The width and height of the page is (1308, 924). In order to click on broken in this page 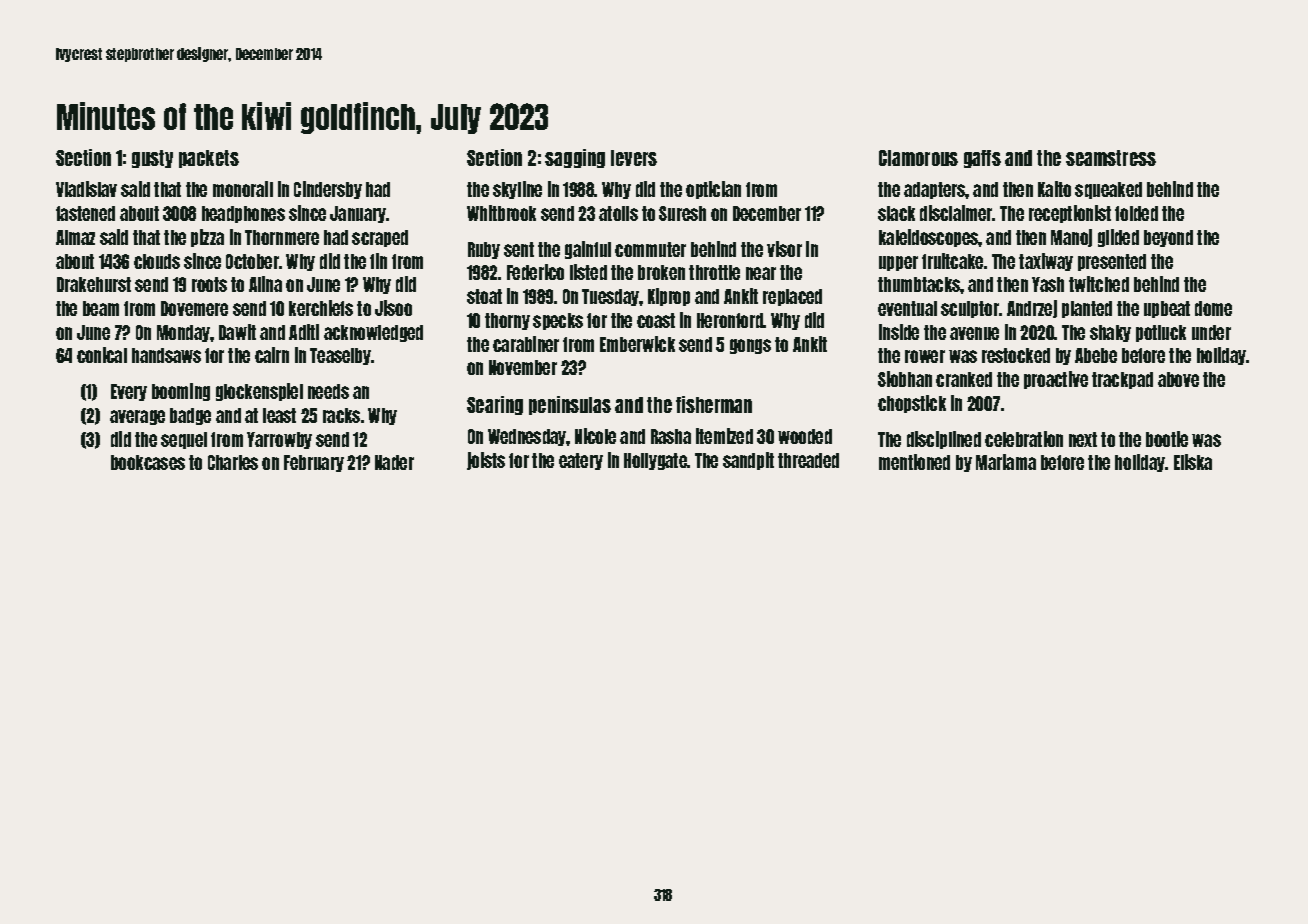, I will do `click(661, 272)`.
